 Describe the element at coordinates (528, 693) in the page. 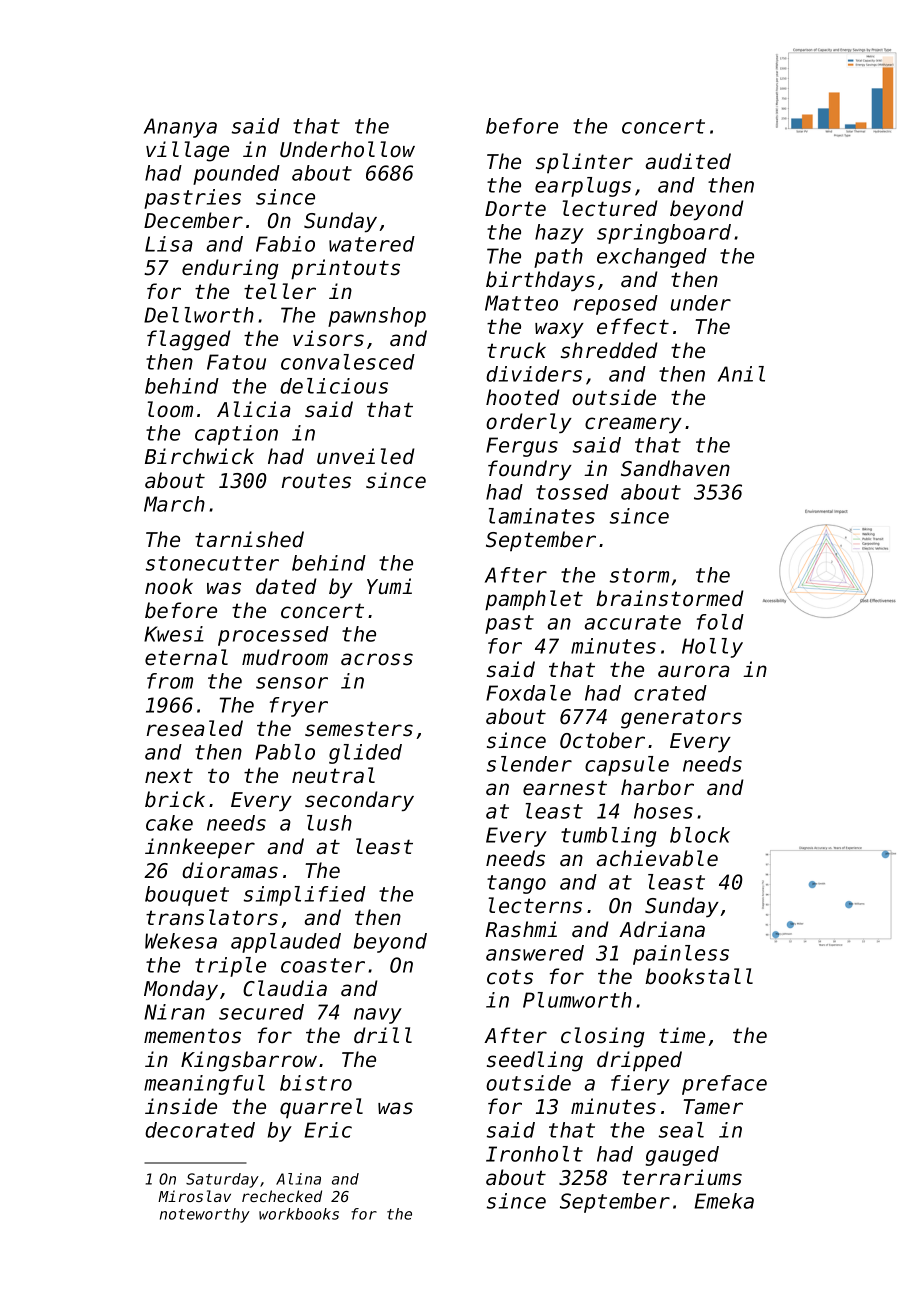

I see `Foxdale` at that location.
